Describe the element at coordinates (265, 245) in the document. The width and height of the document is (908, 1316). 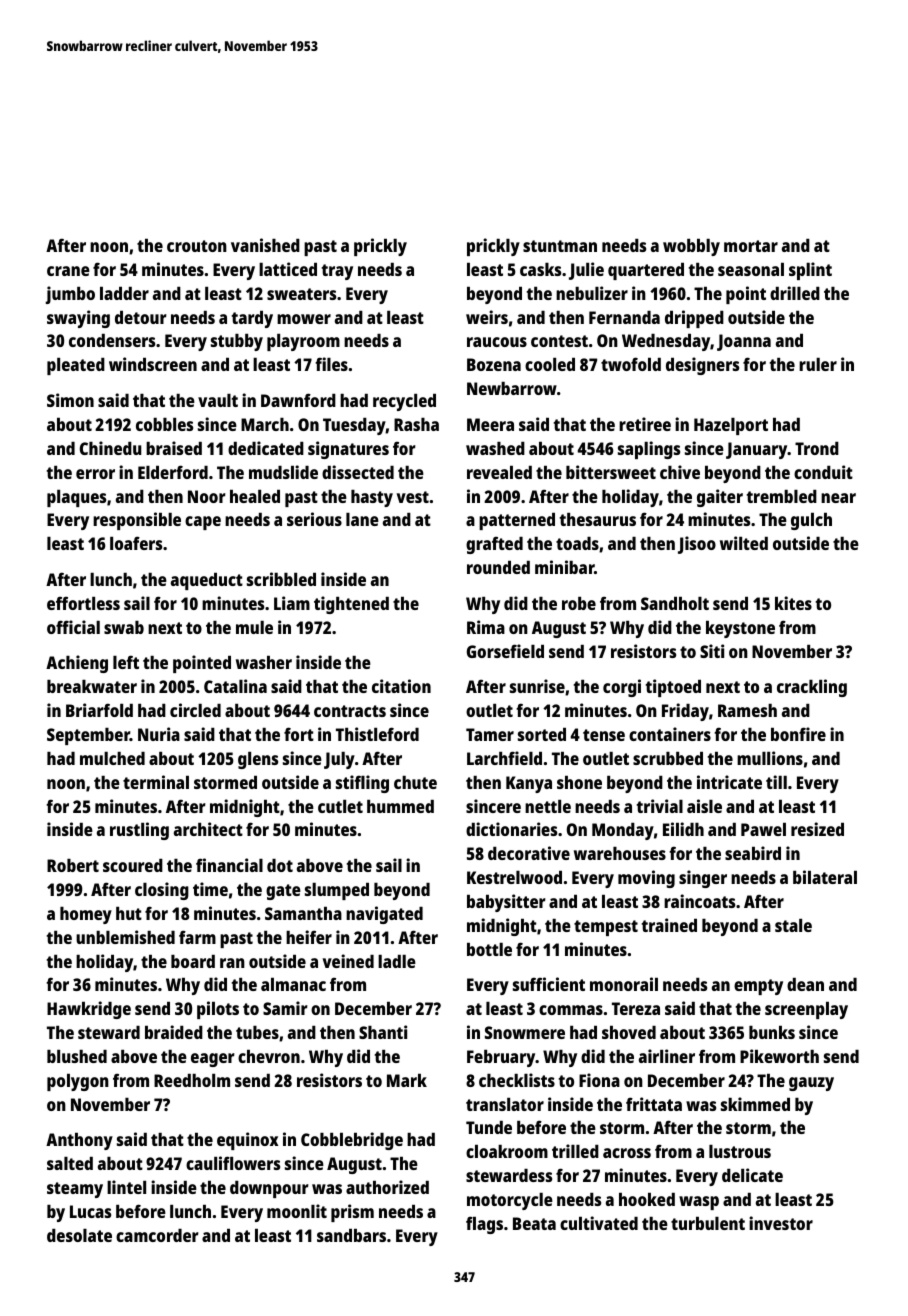
I see `vanished` at that location.
